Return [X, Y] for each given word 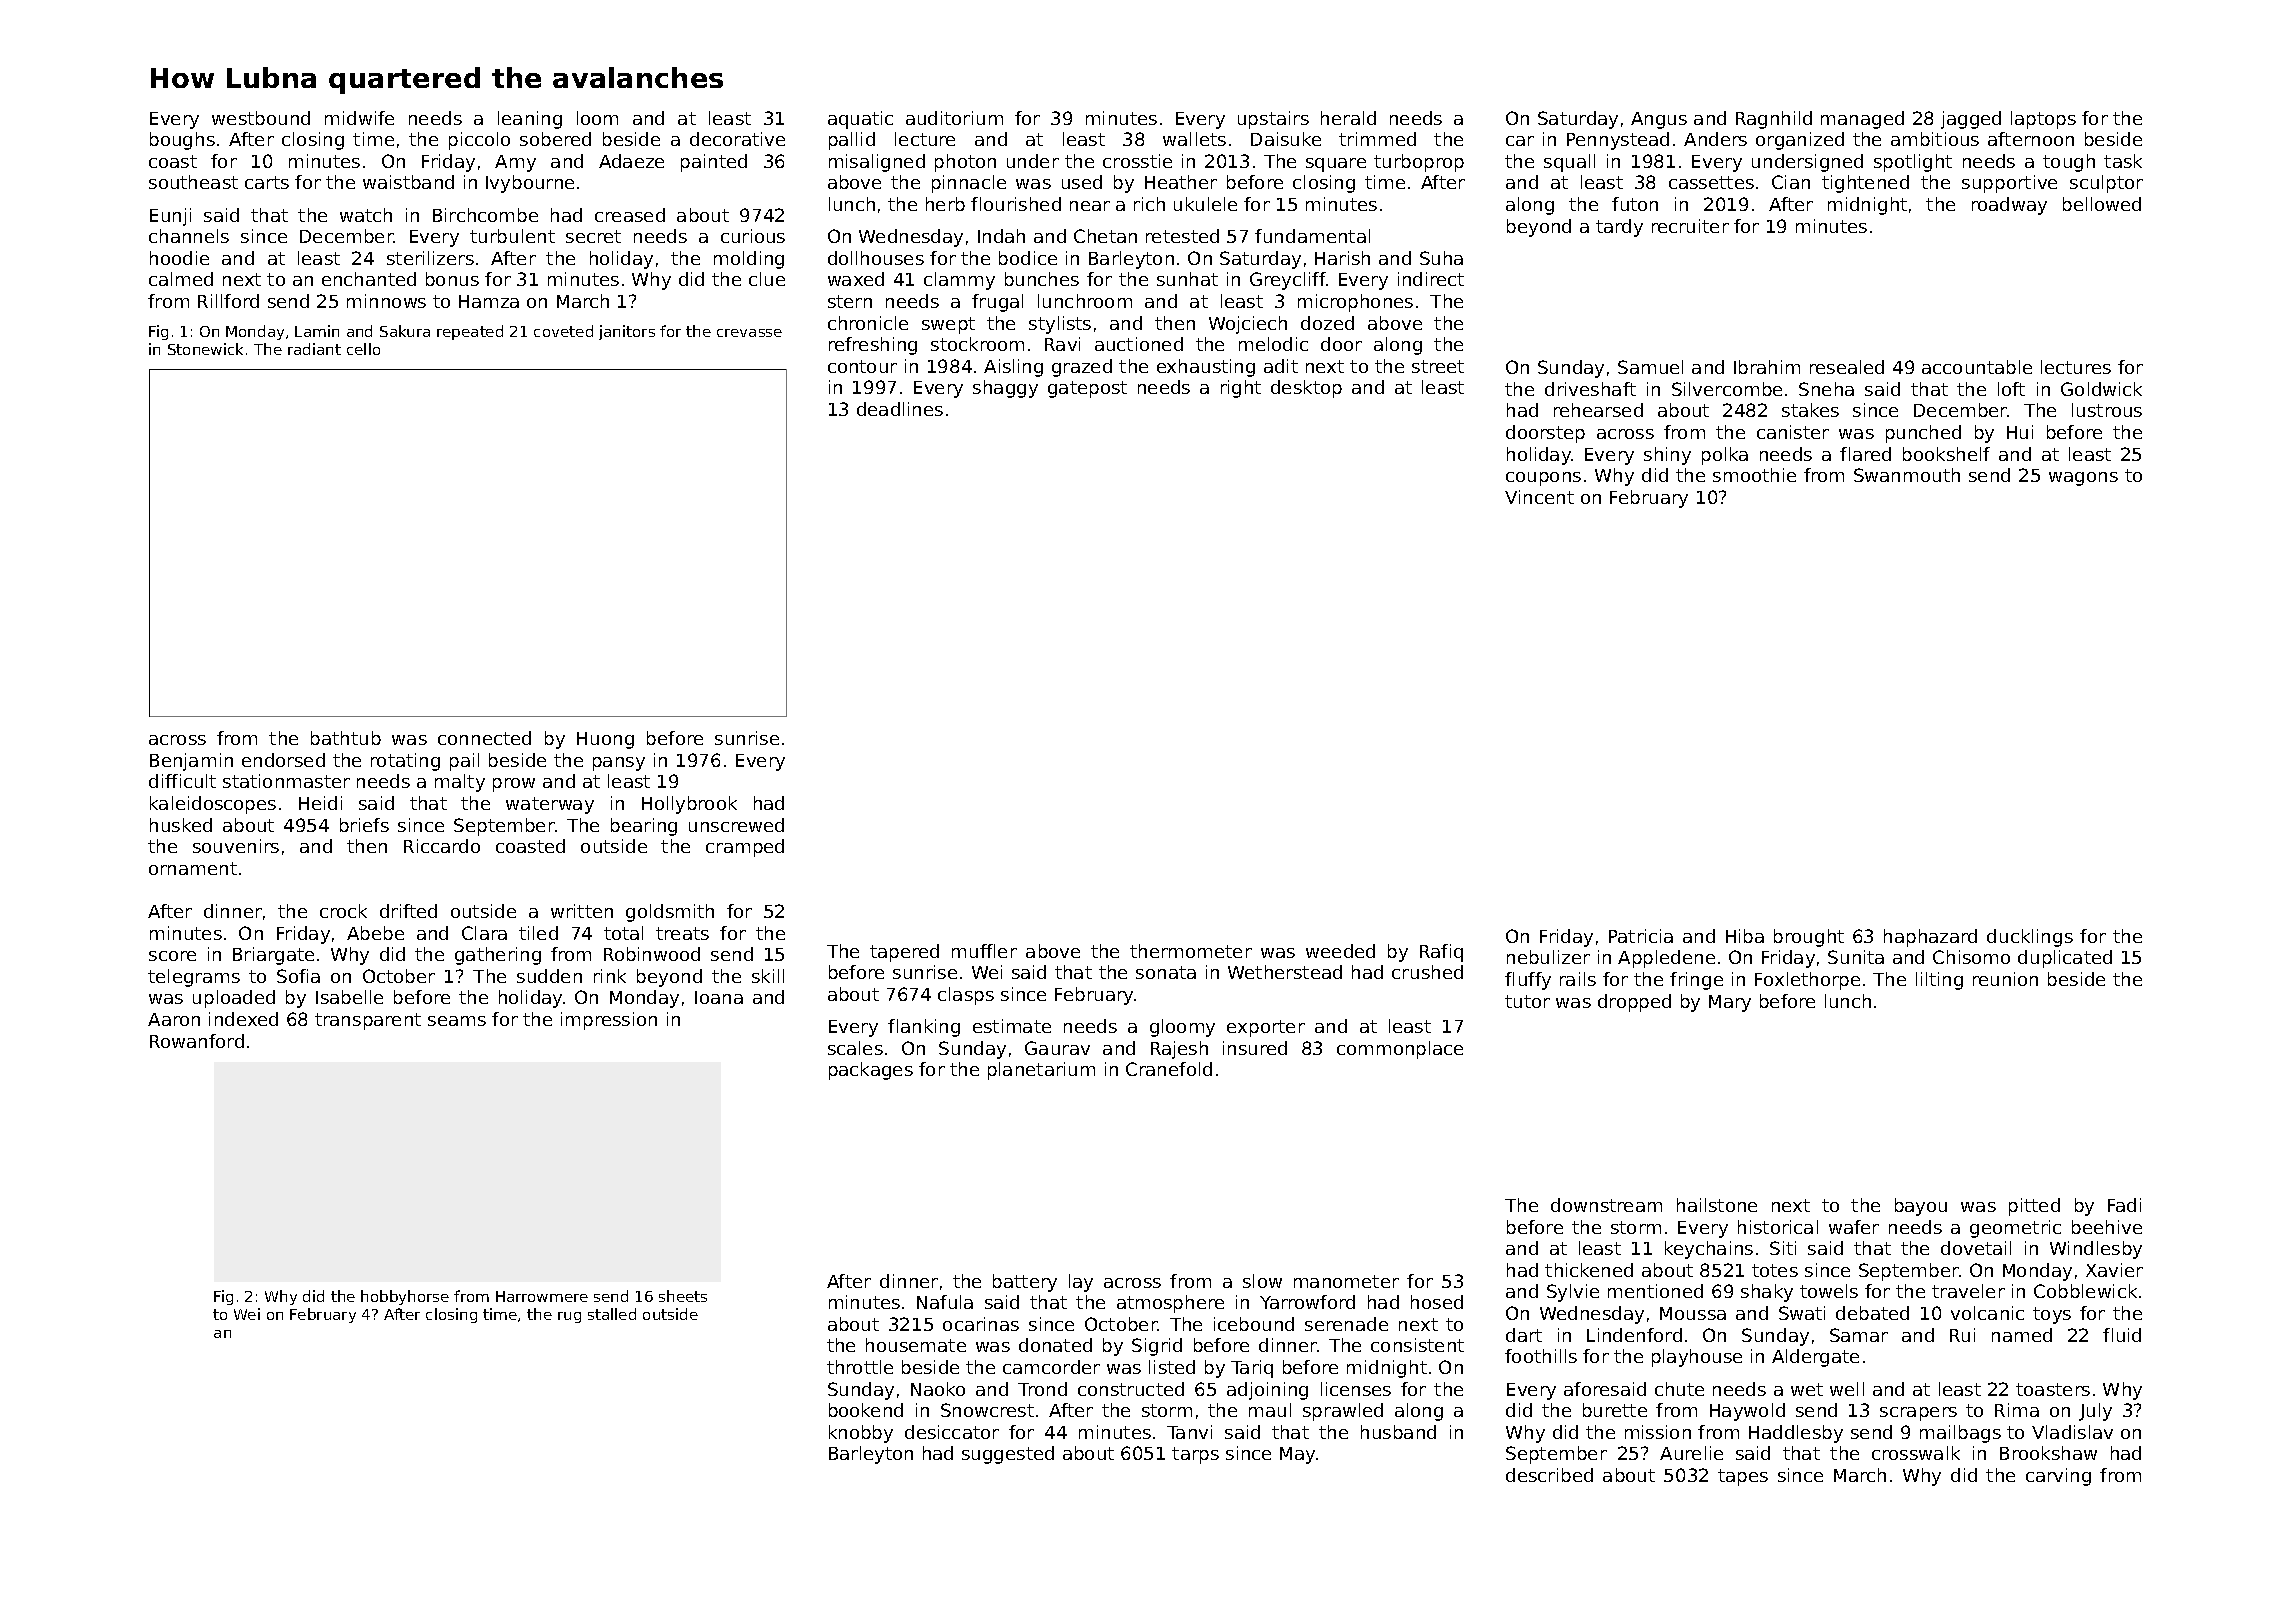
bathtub [346, 738]
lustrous [2107, 410]
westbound [261, 118]
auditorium [954, 118]
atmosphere [1170, 1304]
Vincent [1539, 497]
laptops [2043, 120]
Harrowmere [542, 1296]
